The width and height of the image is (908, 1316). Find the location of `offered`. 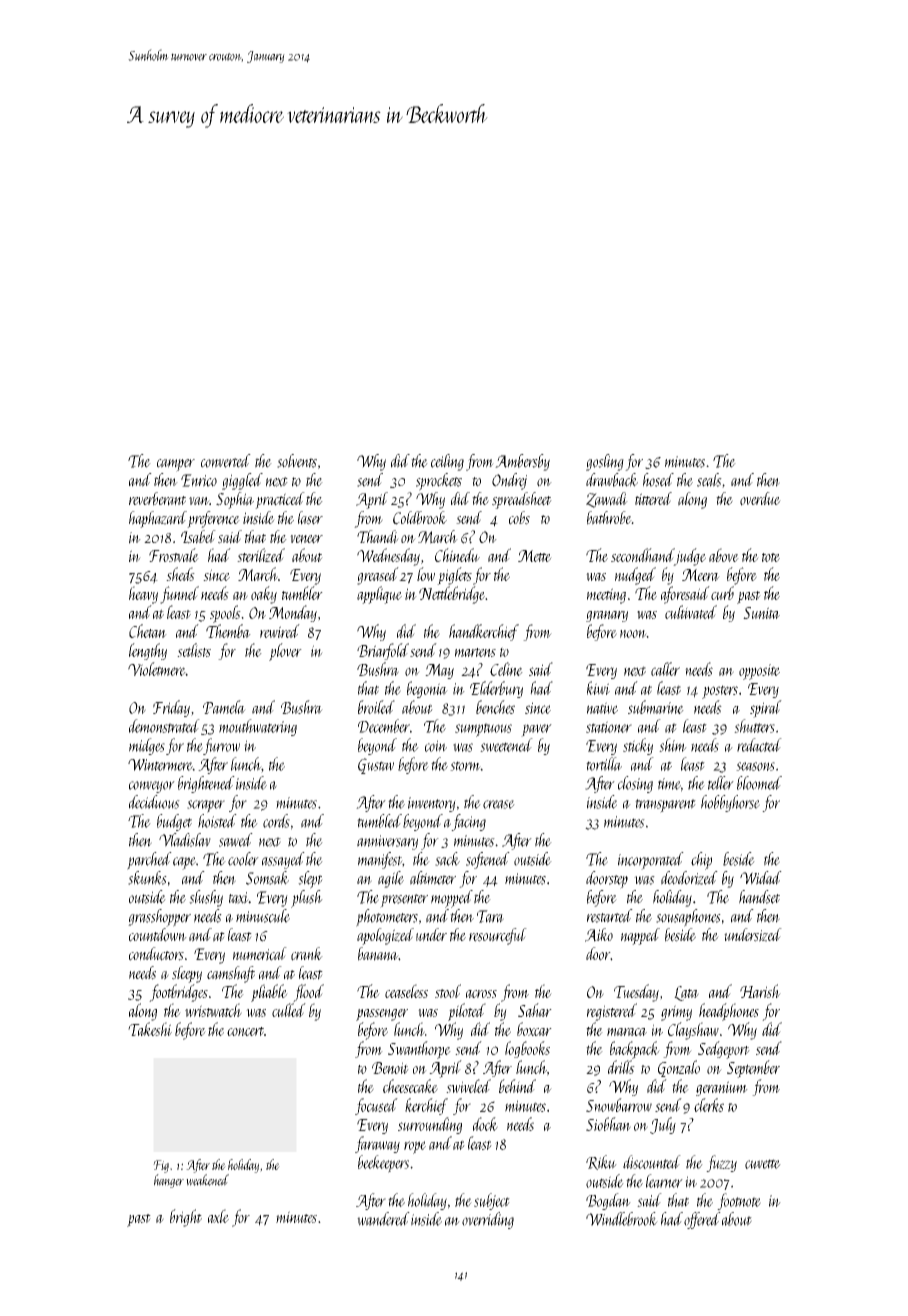

offered is located at coordinates (702, 1220).
